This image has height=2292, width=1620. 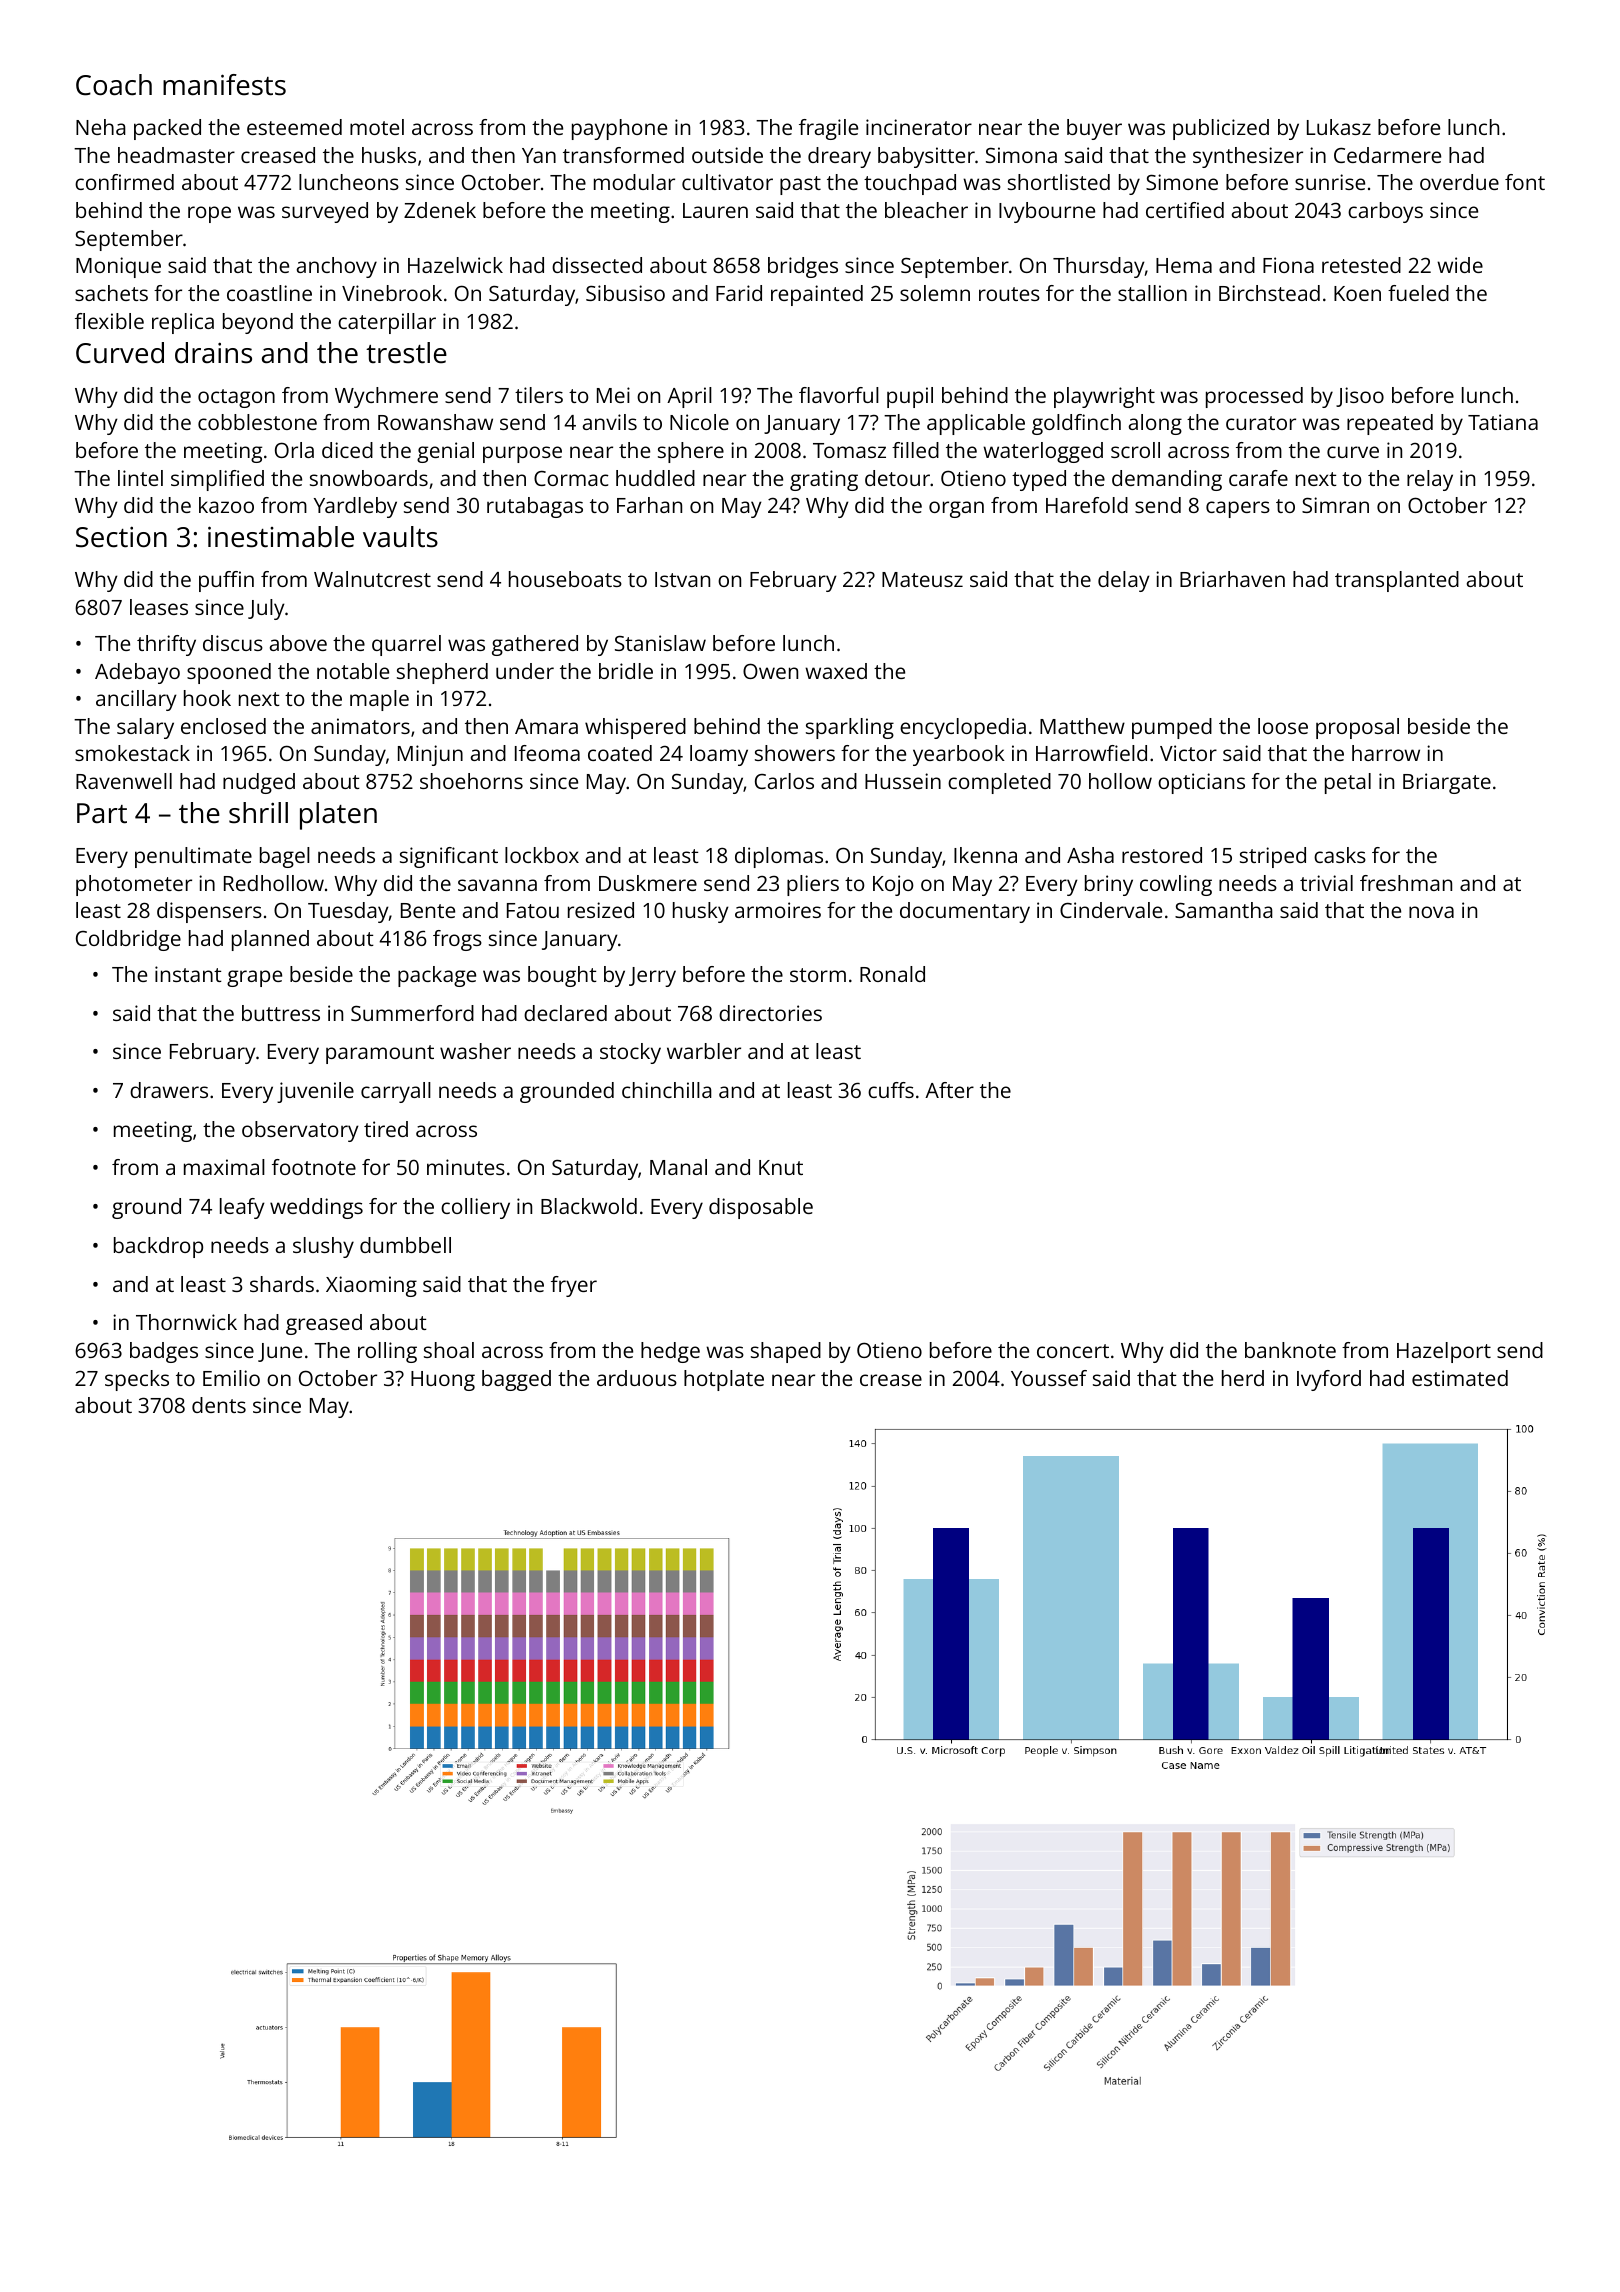 I want to click on Samantha, so click(x=1224, y=910).
